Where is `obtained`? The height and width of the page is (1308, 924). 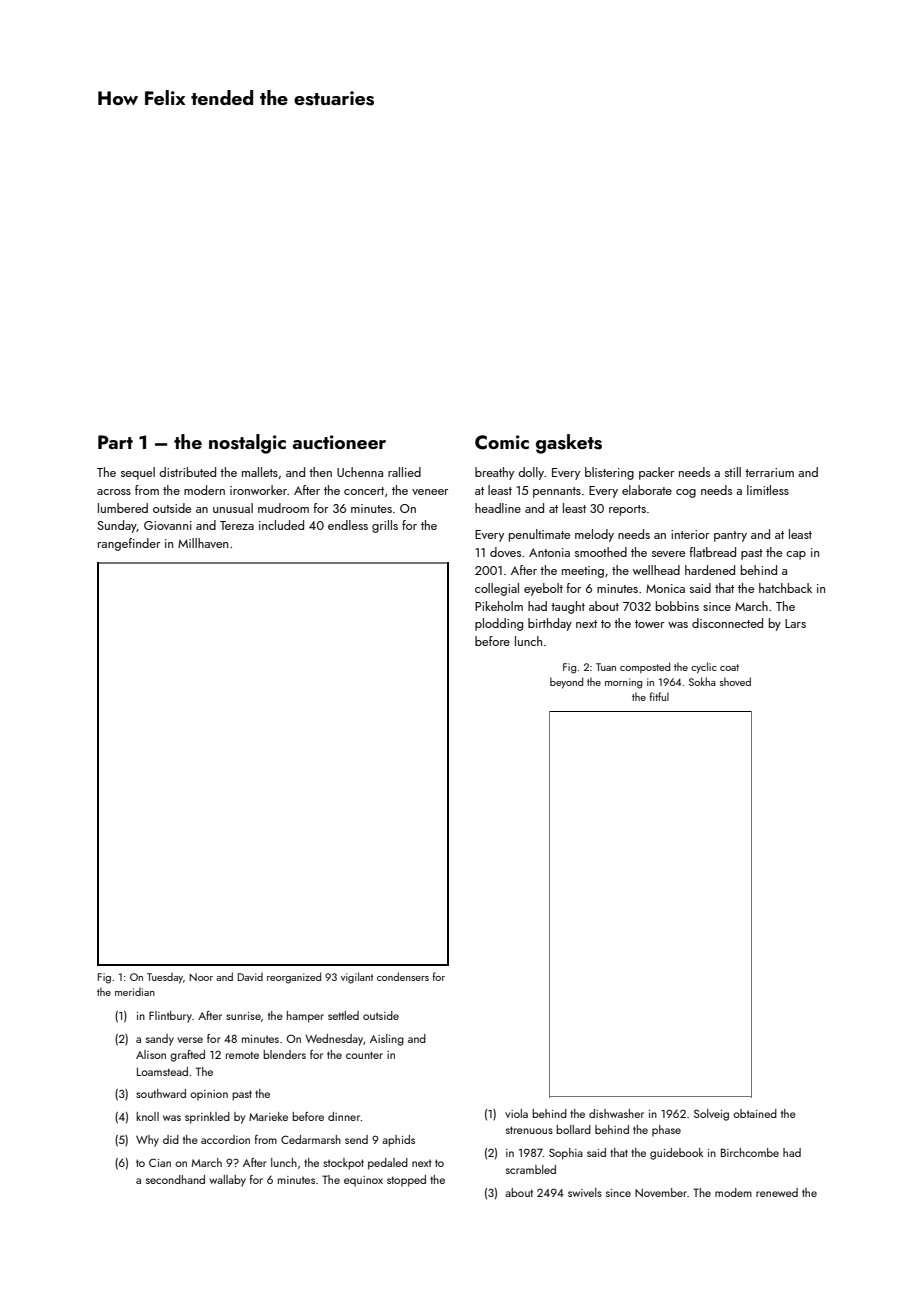 obtained is located at coordinates (755, 1113).
